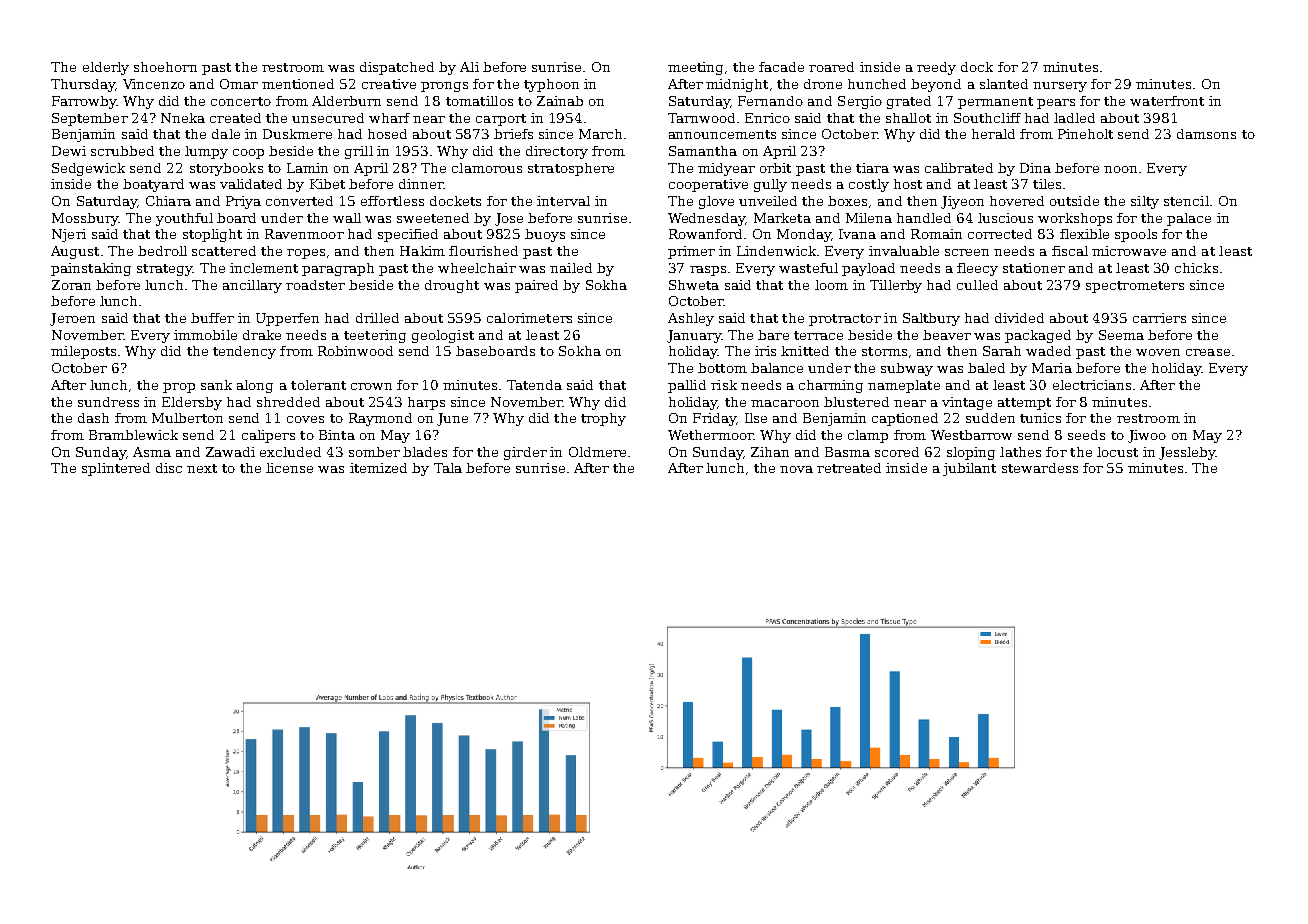 This screenshot has width=1308, height=924. Describe the element at coordinates (1206, 134) in the screenshot. I see `damsons` at that location.
